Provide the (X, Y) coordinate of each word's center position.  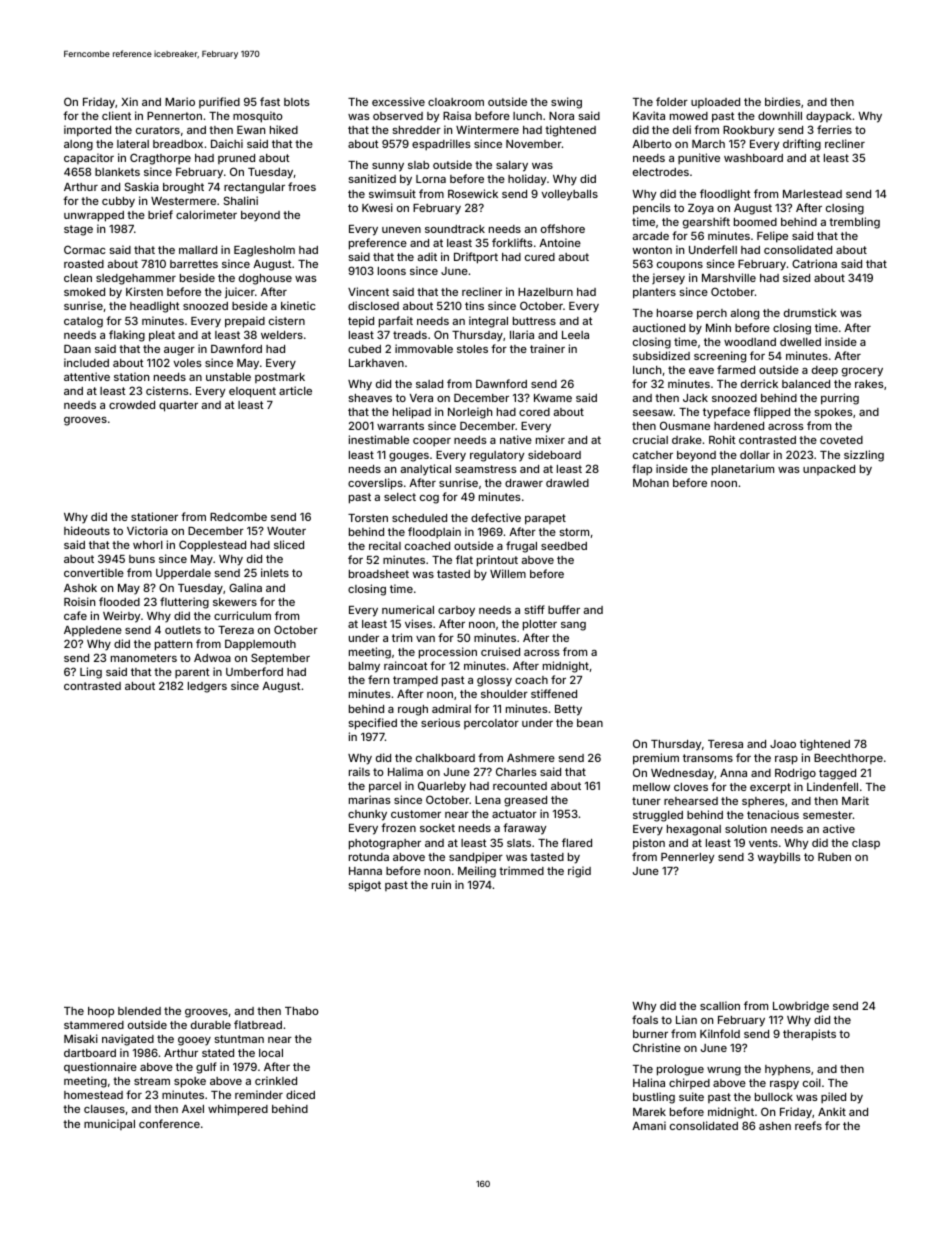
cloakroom (456, 102)
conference (169, 1123)
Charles (516, 771)
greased (525, 801)
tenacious (773, 814)
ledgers (207, 687)
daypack (829, 117)
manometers (144, 658)
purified (219, 102)
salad (429, 384)
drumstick (810, 312)
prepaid (245, 322)
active (839, 828)
